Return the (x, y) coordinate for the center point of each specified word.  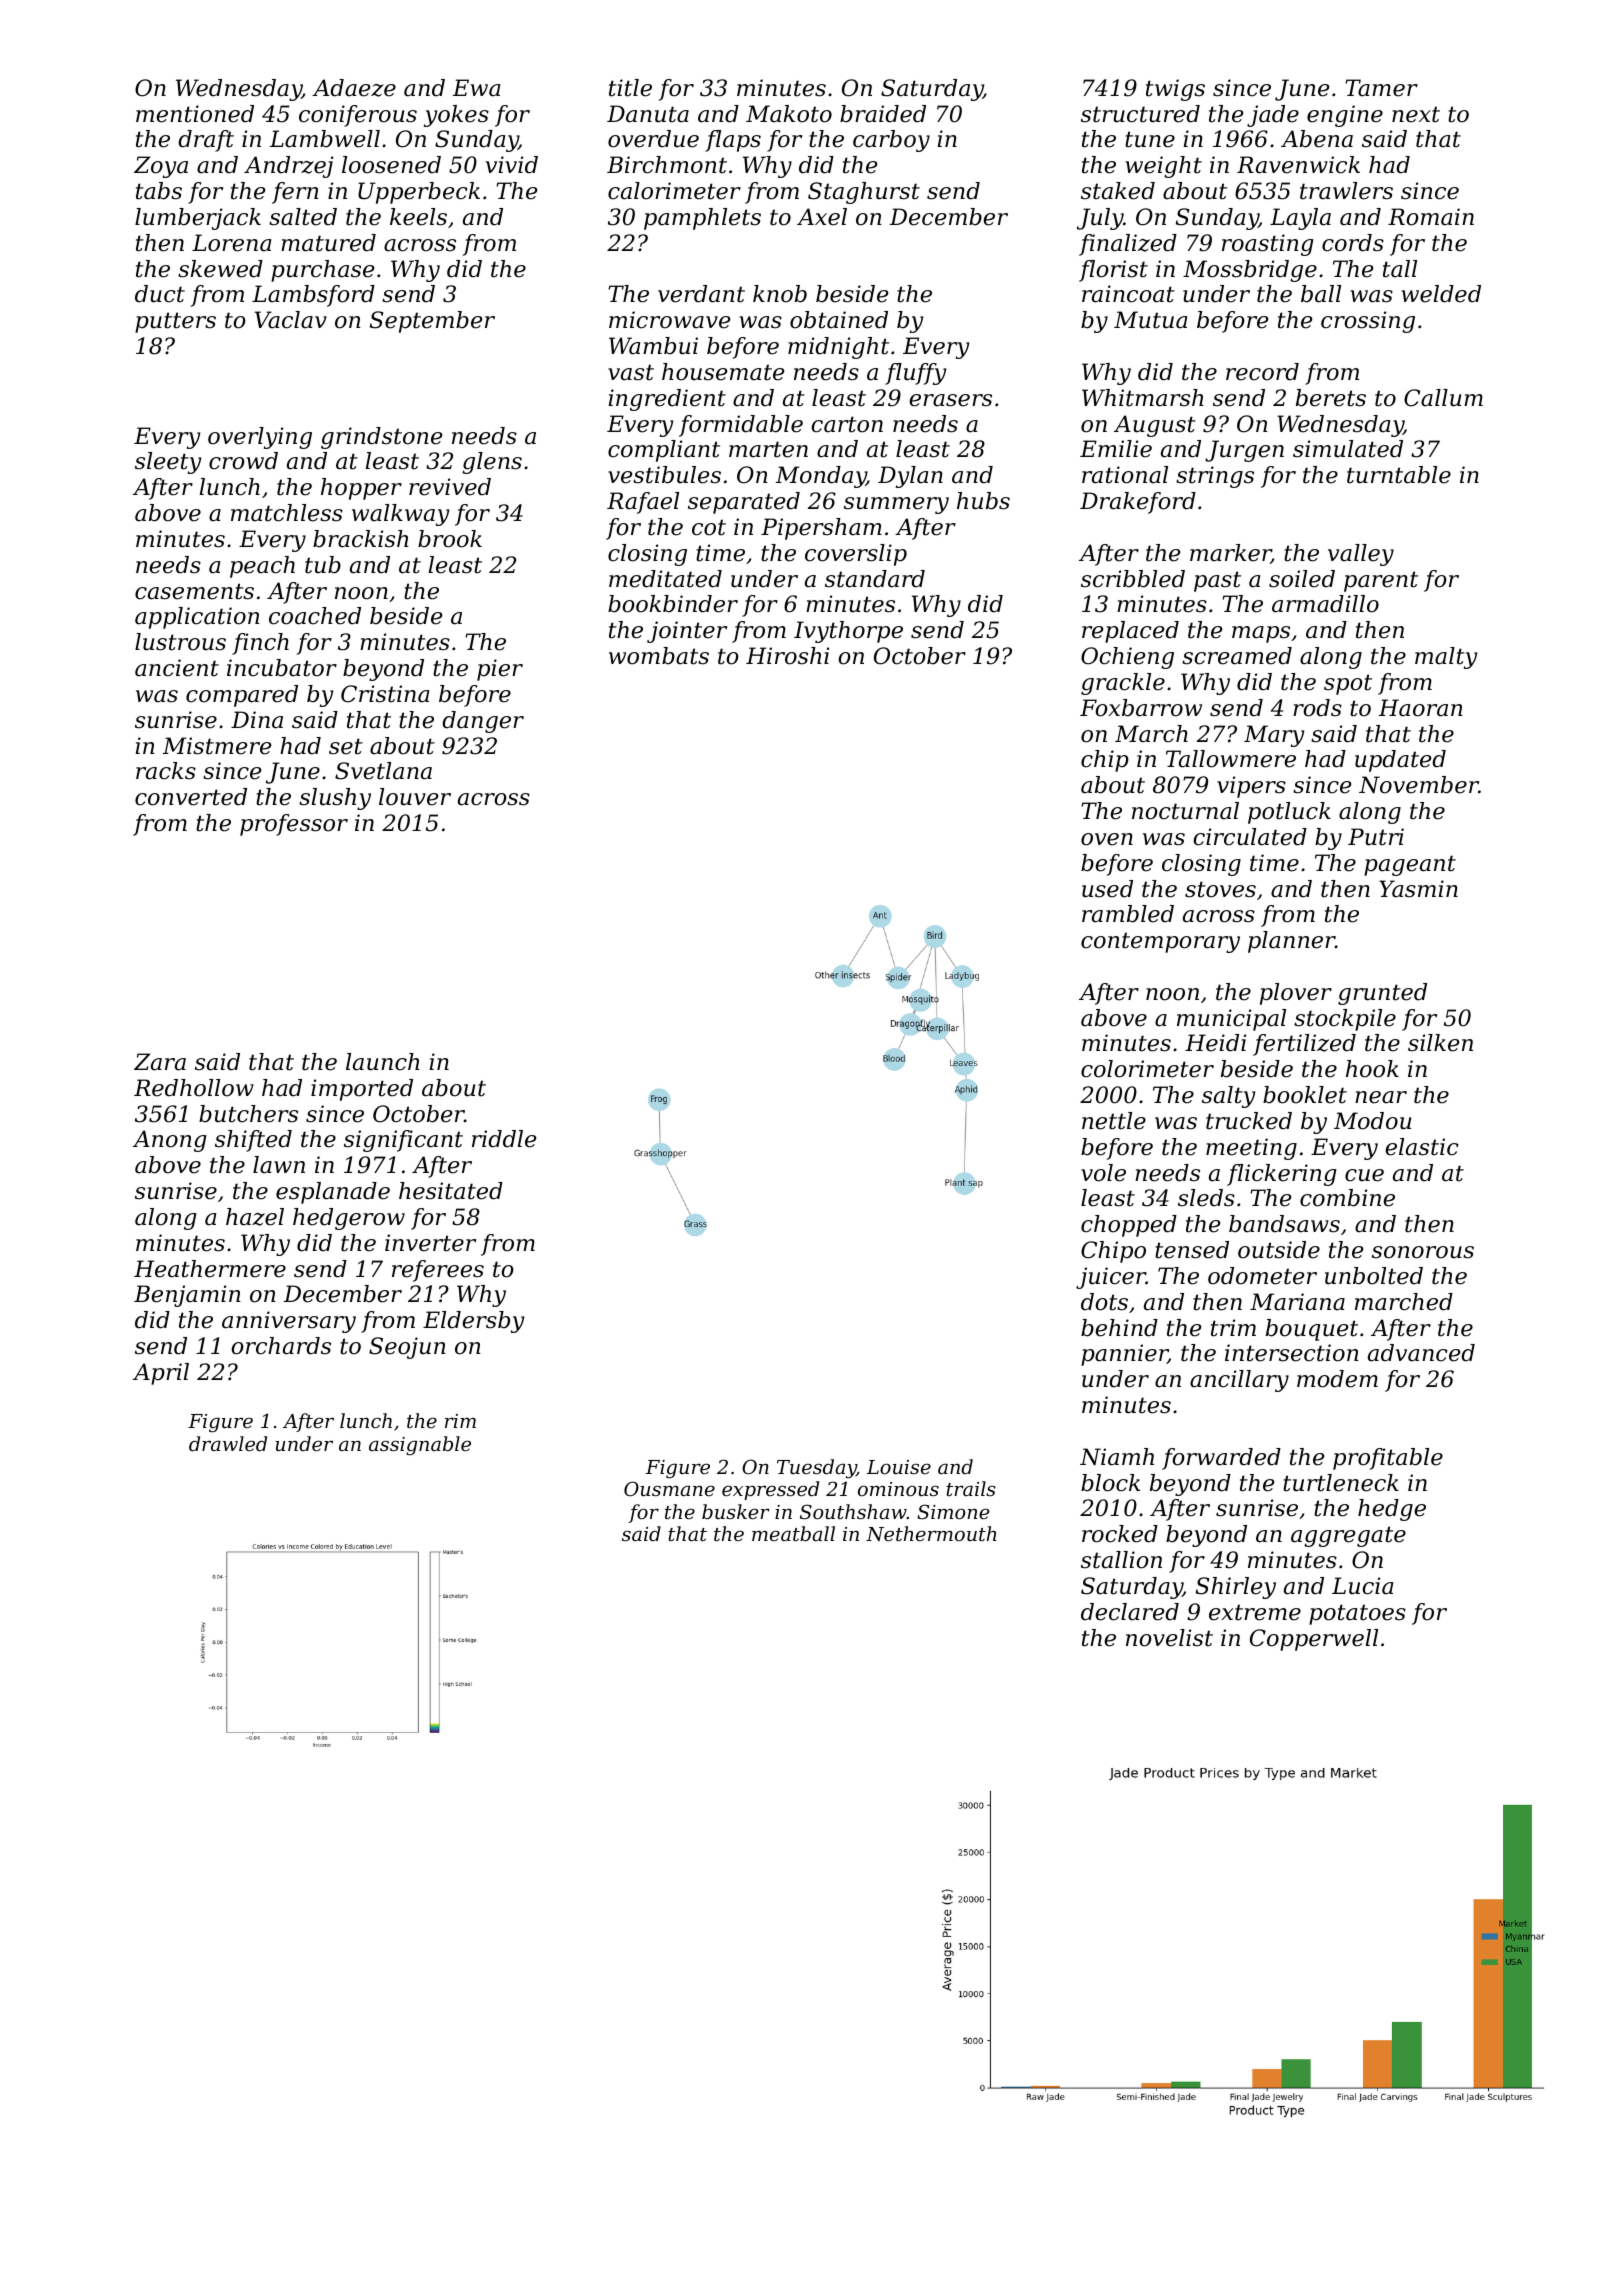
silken (1440, 1043)
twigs (1175, 90)
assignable (420, 1445)
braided (883, 114)
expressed (770, 1490)
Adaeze (354, 88)
